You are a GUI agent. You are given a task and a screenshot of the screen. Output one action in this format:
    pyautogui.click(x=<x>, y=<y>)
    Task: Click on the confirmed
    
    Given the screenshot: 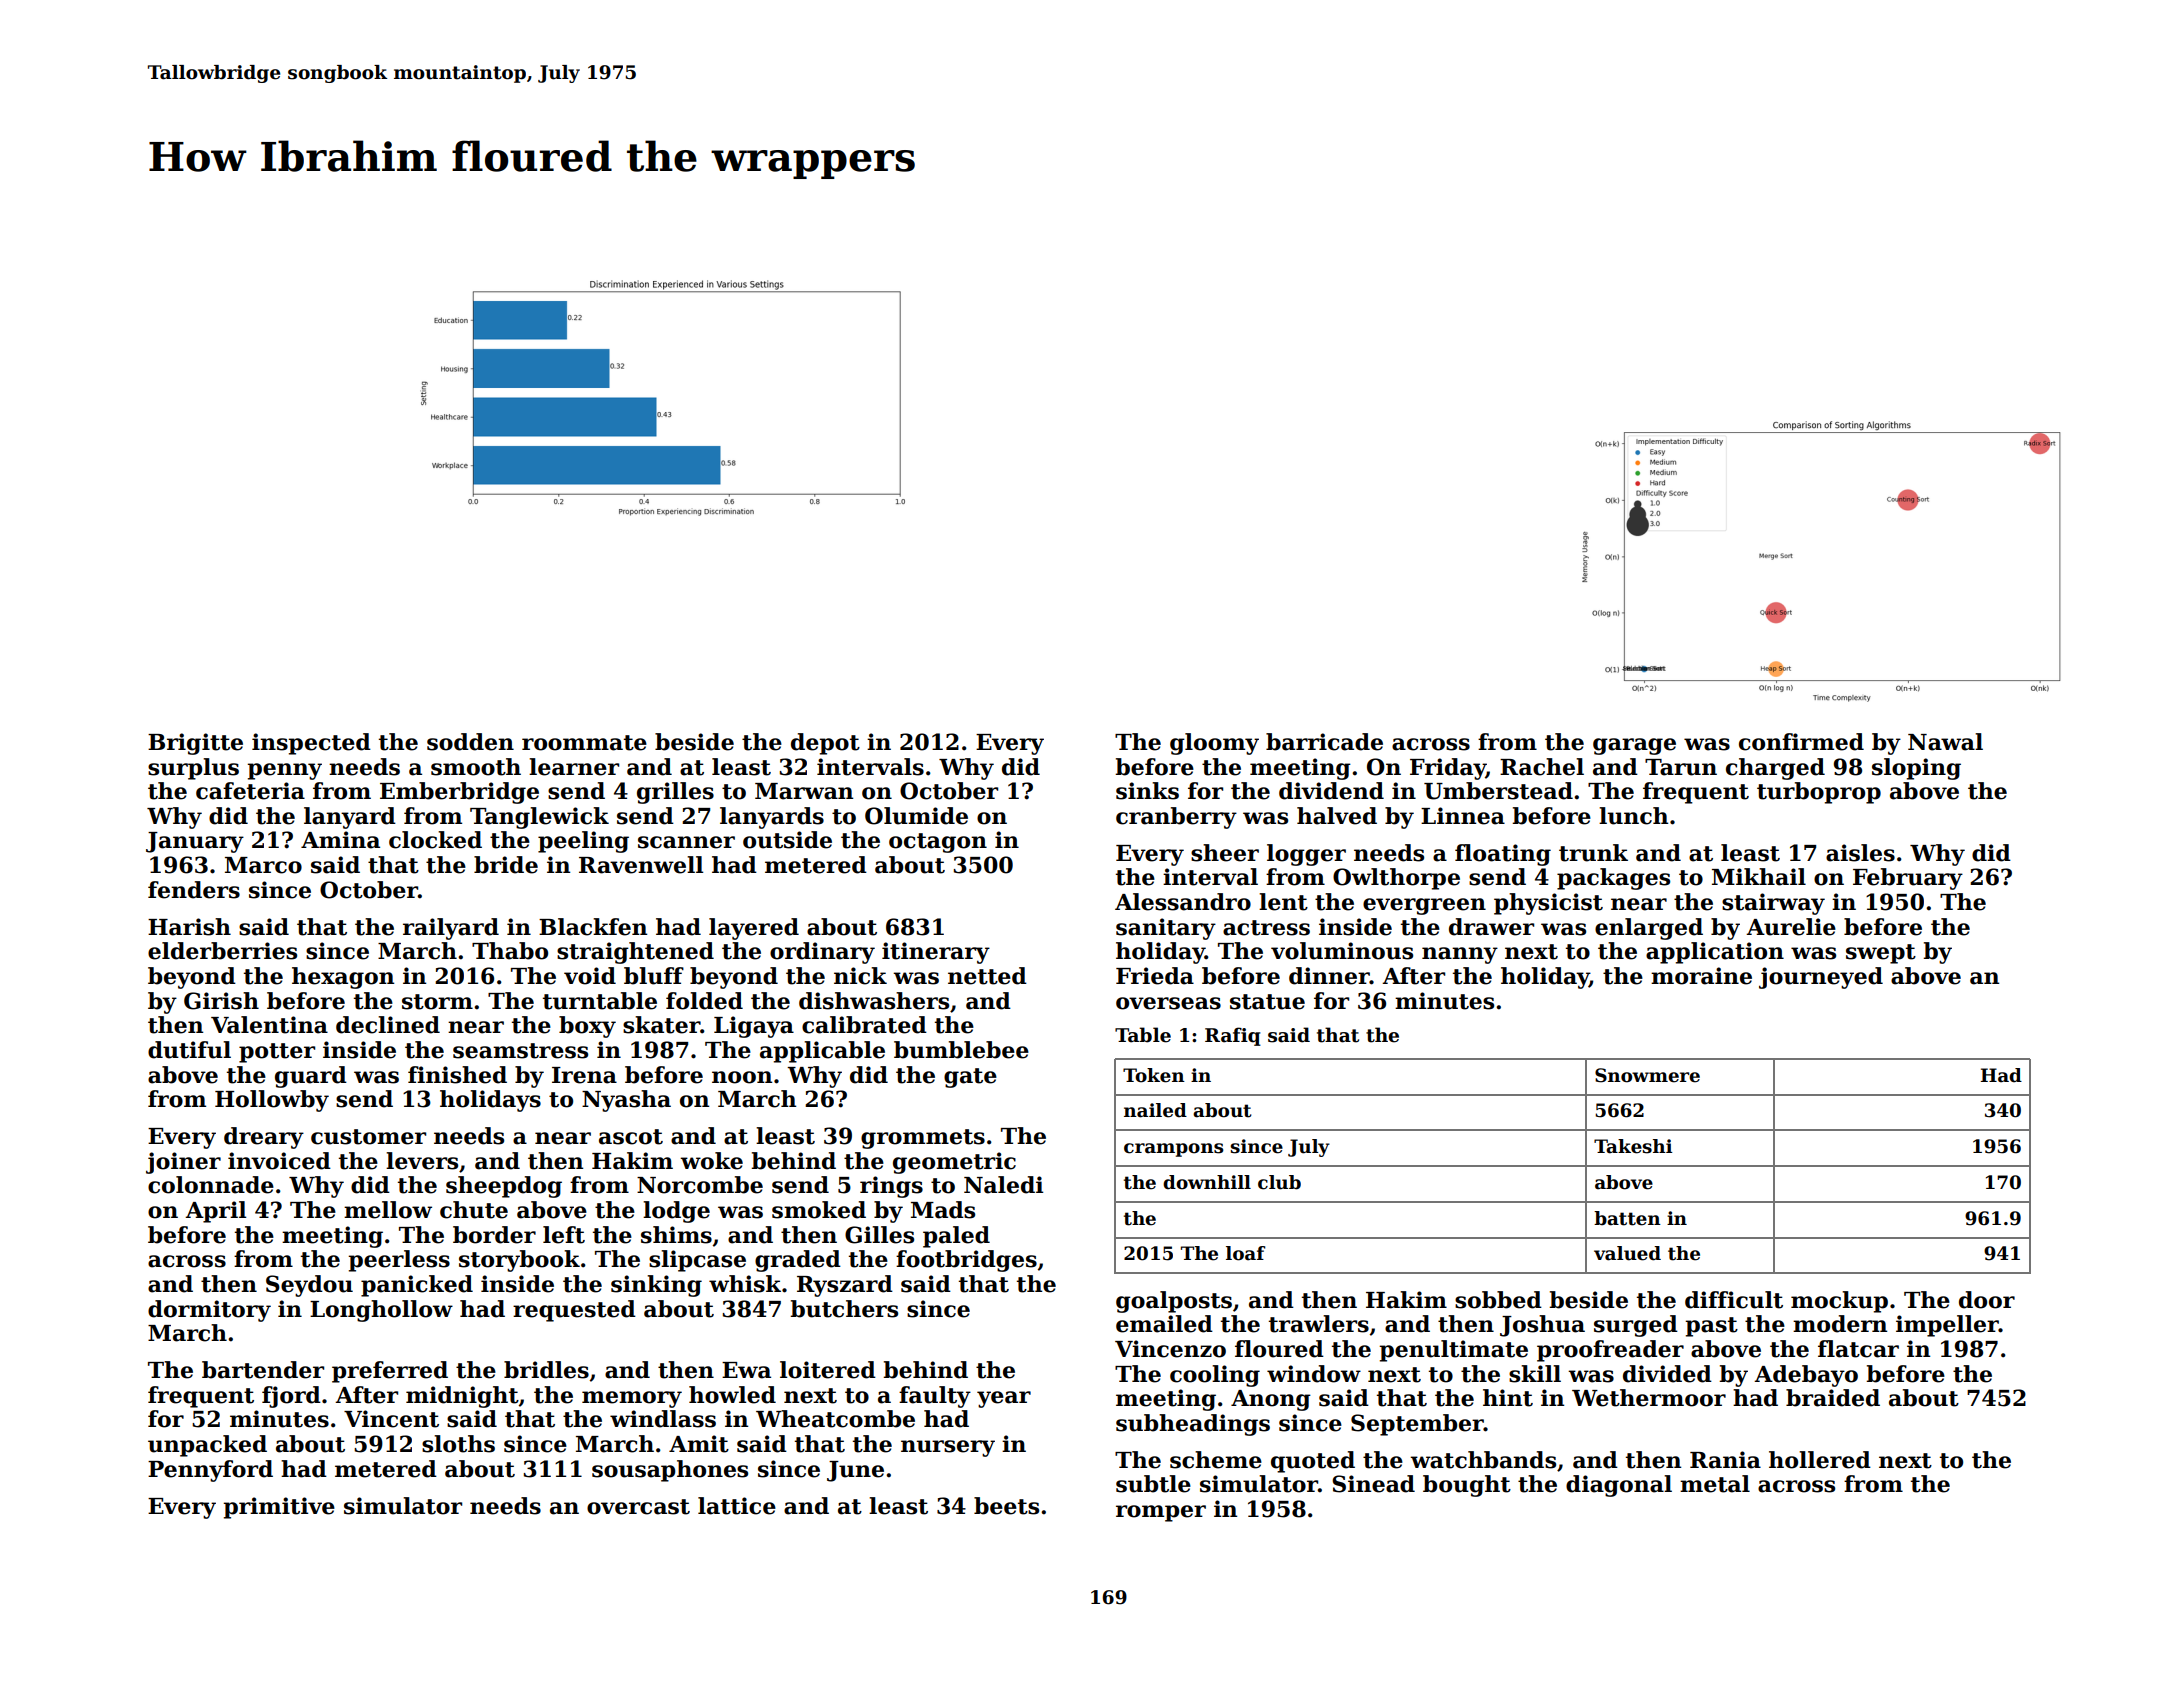 What is the action you would take?
    pyautogui.click(x=1801, y=742)
